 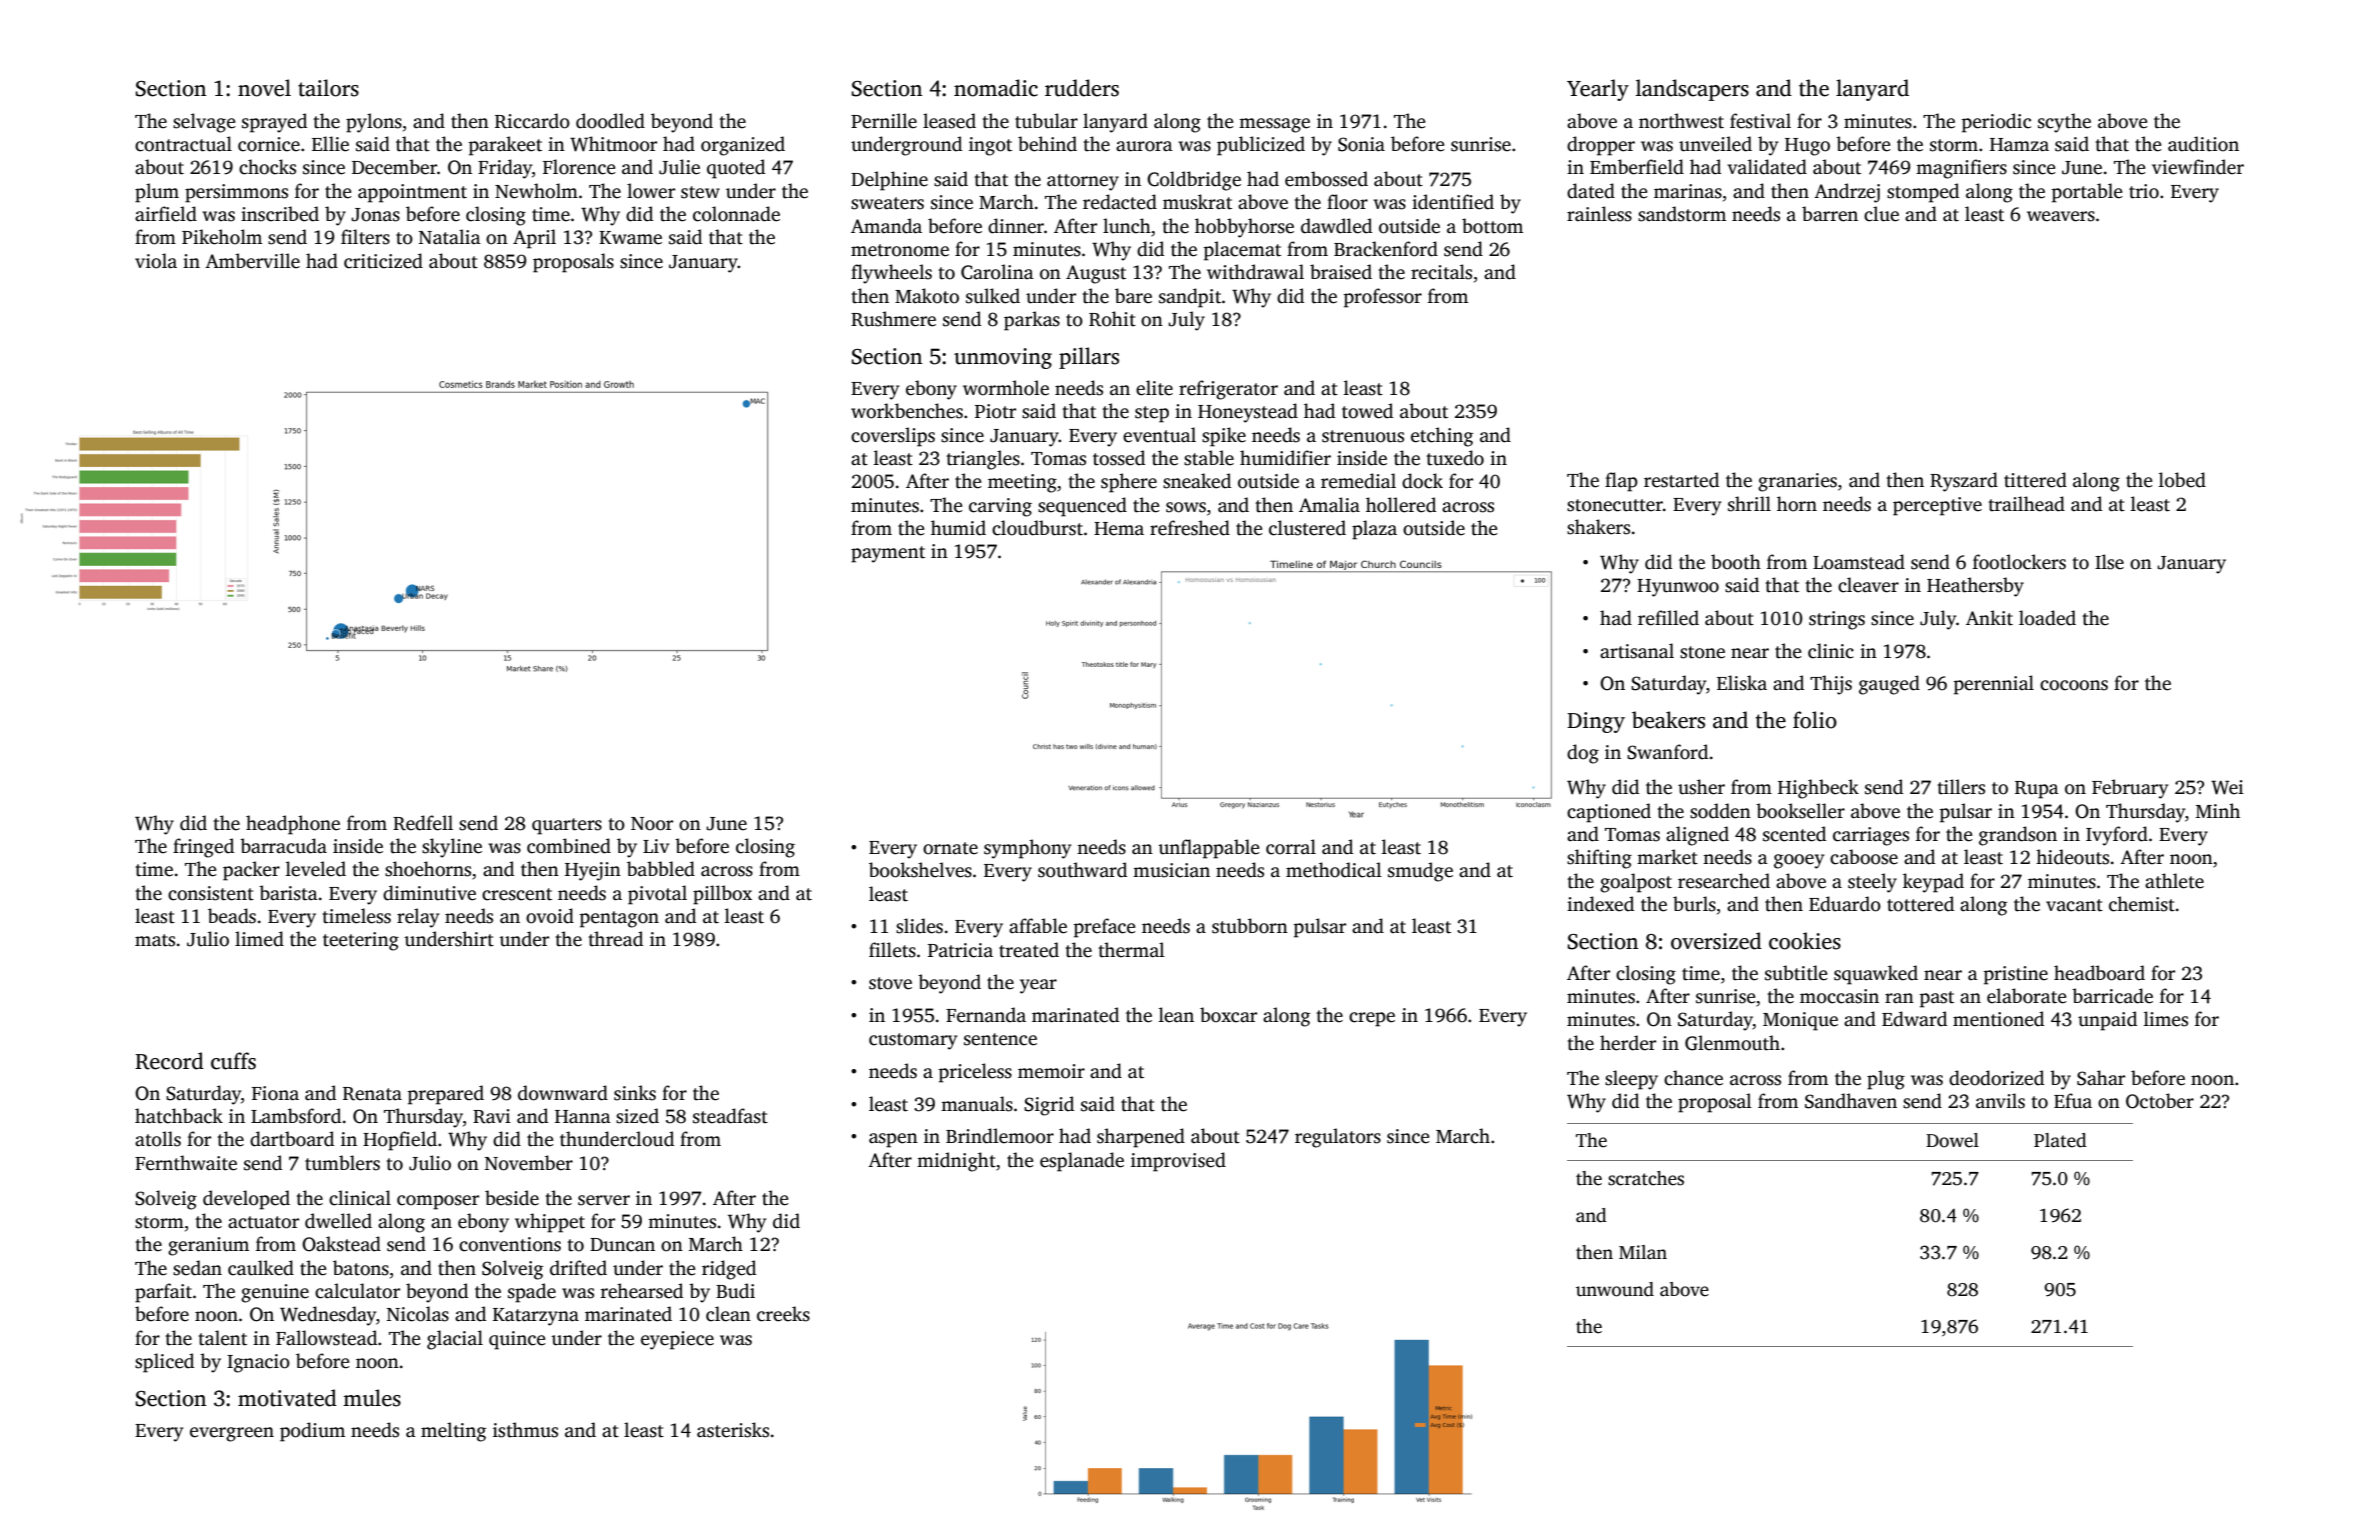 What do you see at coordinates (328, 88) in the image?
I see `tailors` at bounding box center [328, 88].
